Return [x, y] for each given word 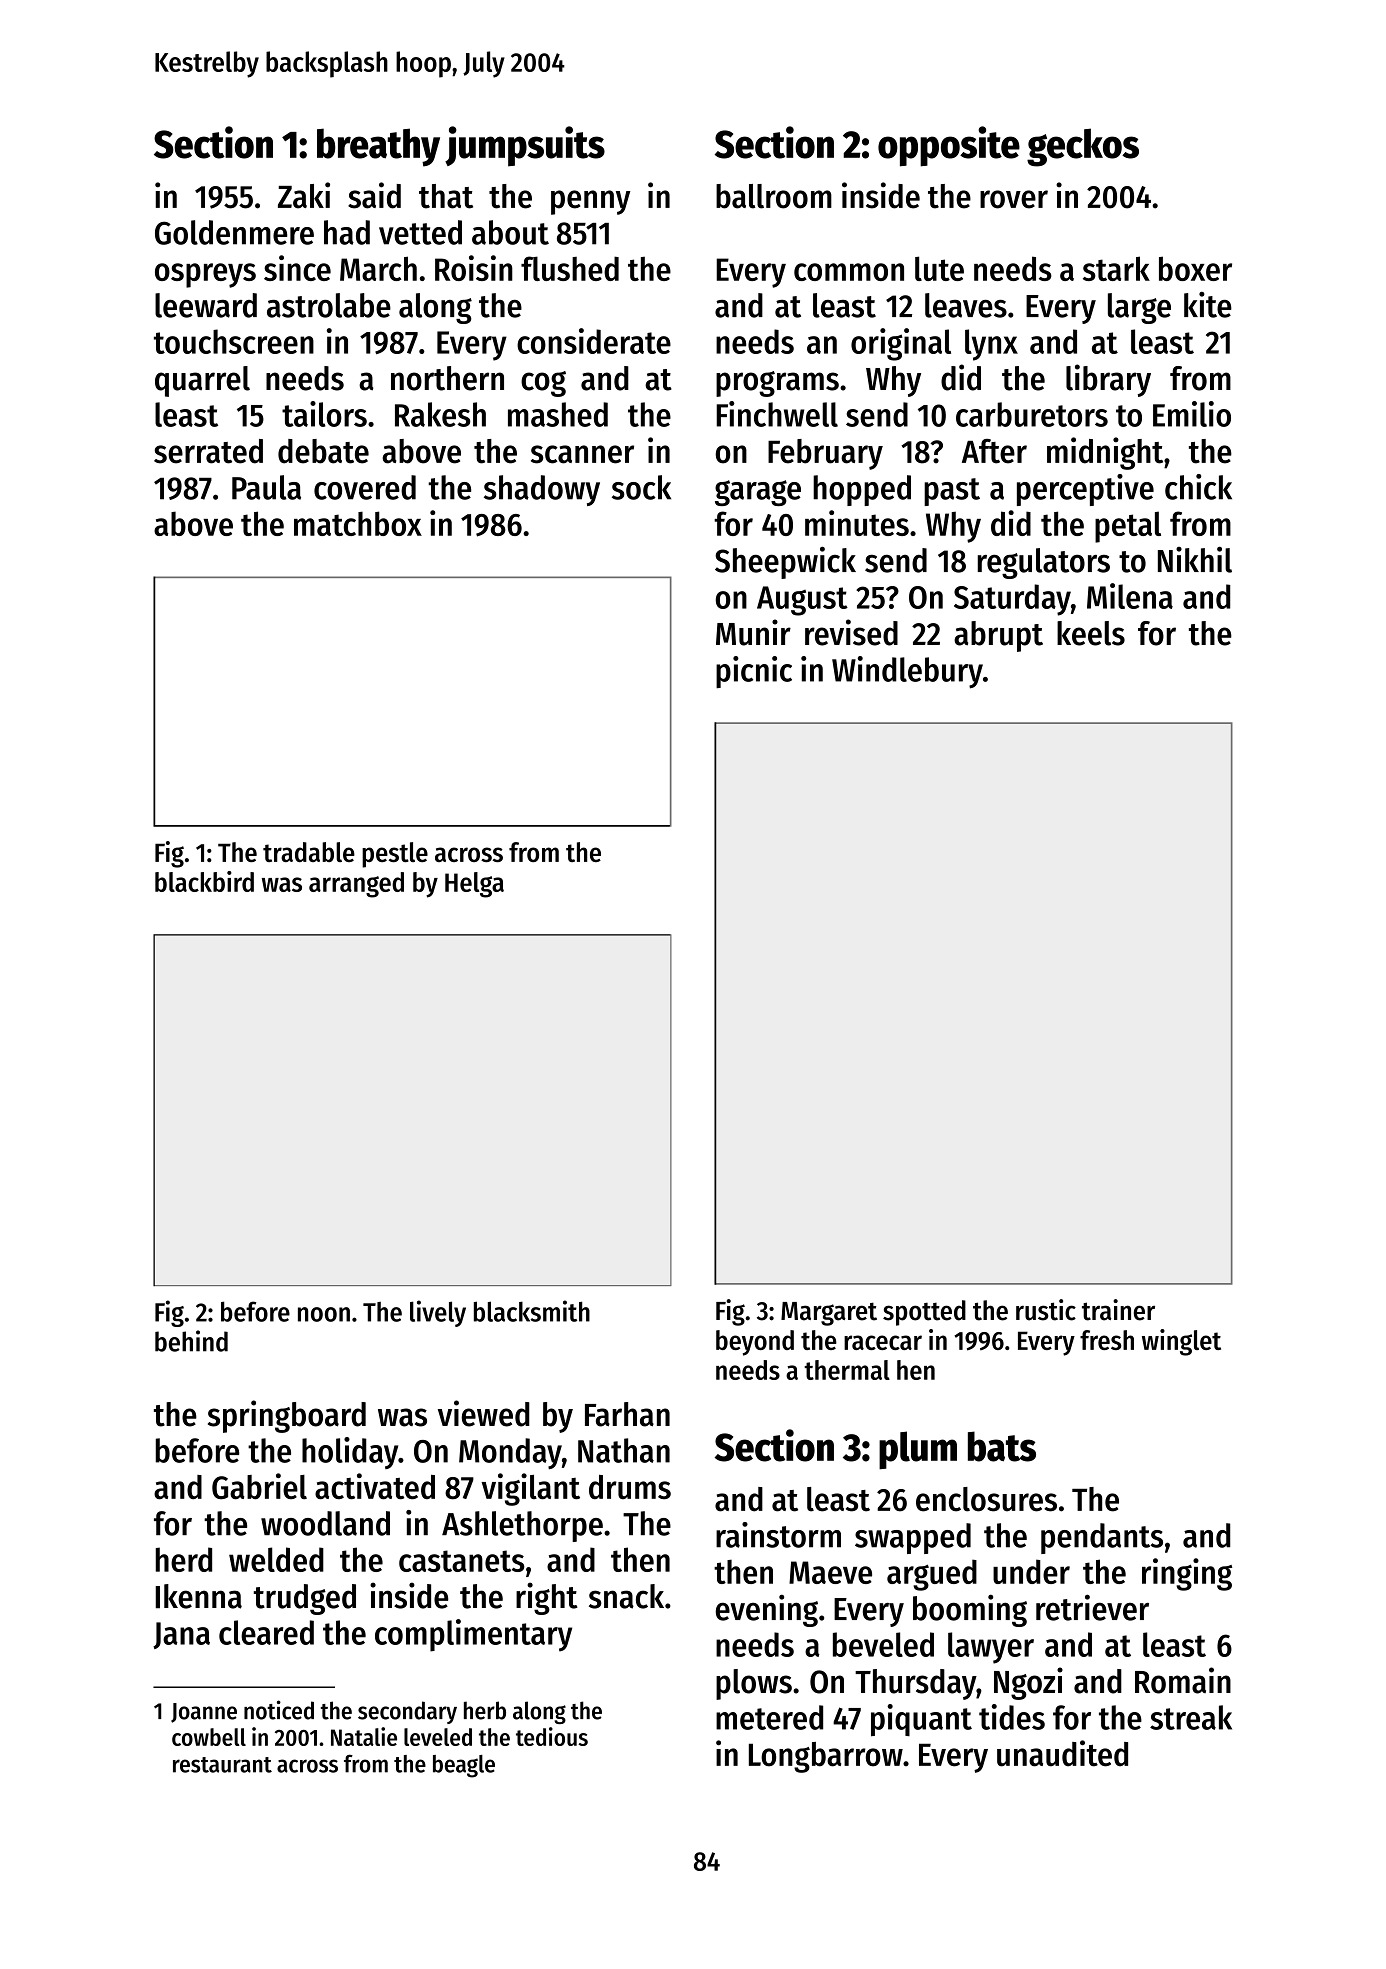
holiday [350, 1453]
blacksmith [532, 1311]
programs [777, 384]
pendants [1102, 1538]
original [901, 344]
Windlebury [907, 672]
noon [324, 1314]
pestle [395, 855]
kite [1208, 305]
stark [1116, 268]
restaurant [222, 1765]
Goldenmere [234, 232]
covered [365, 487]
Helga [474, 885]
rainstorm [778, 1535]
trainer [1118, 1310]
